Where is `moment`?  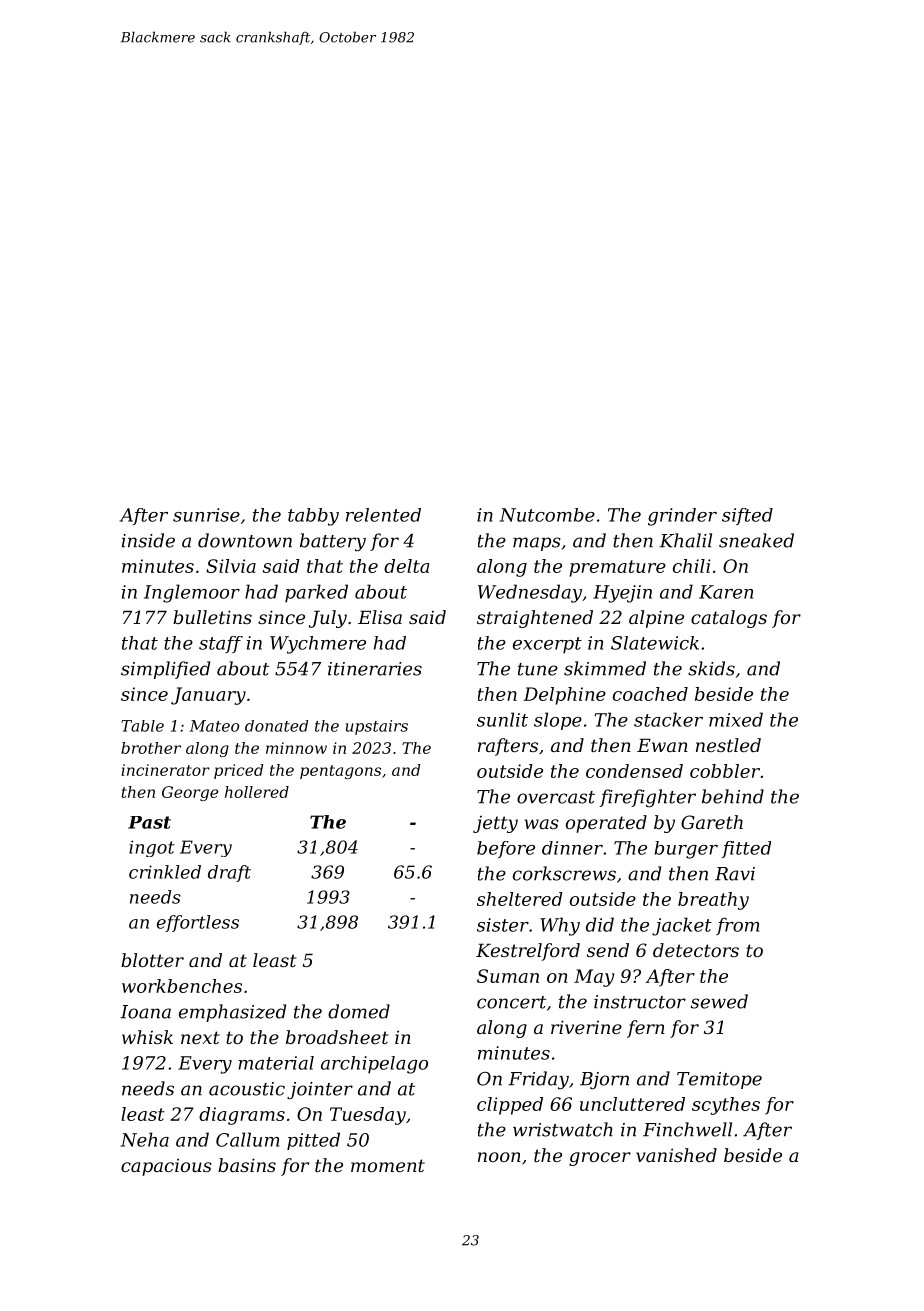 moment is located at coordinates (388, 1165).
